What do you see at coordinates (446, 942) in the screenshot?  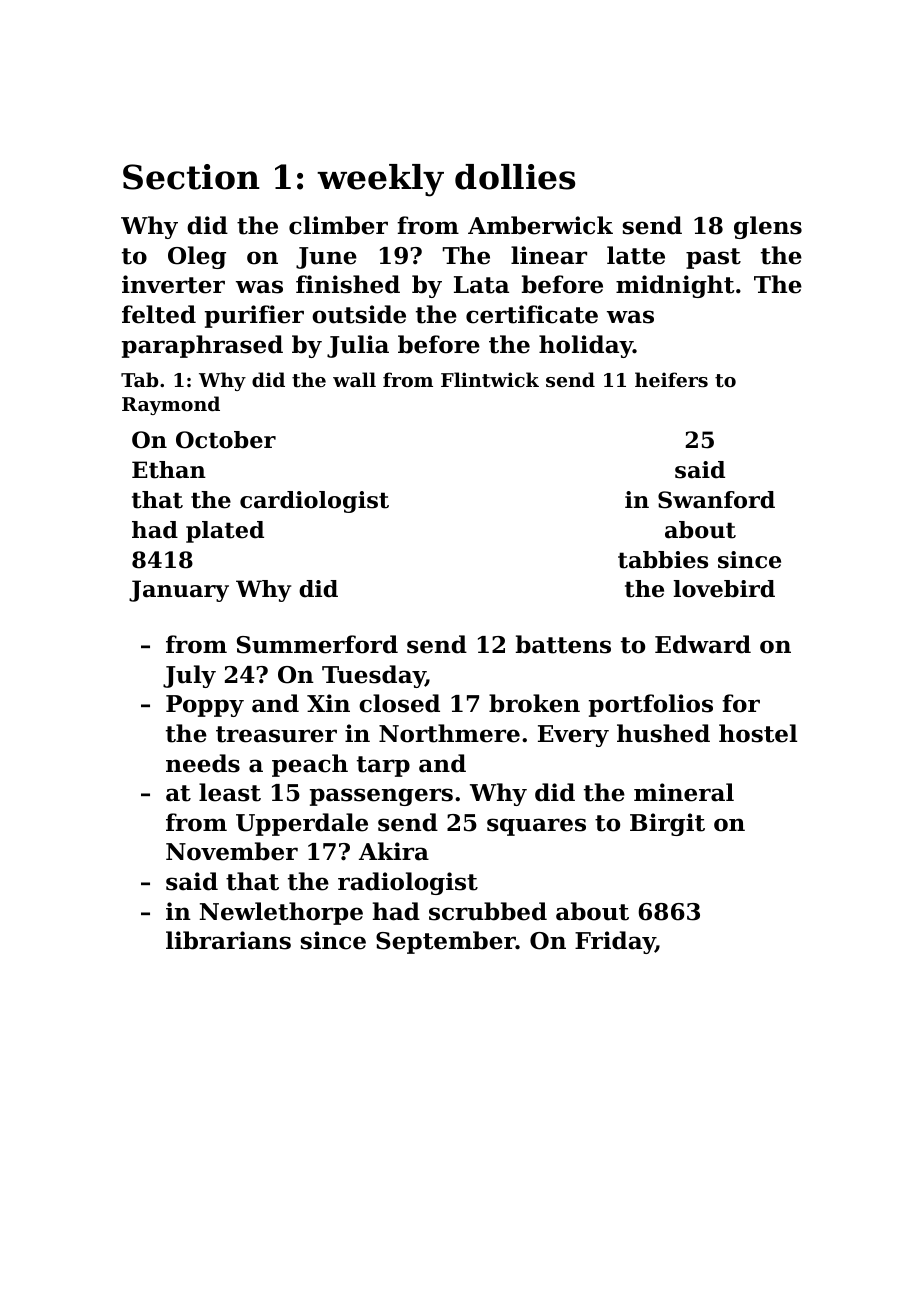 I see `September` at bounding box center [446, 942].
